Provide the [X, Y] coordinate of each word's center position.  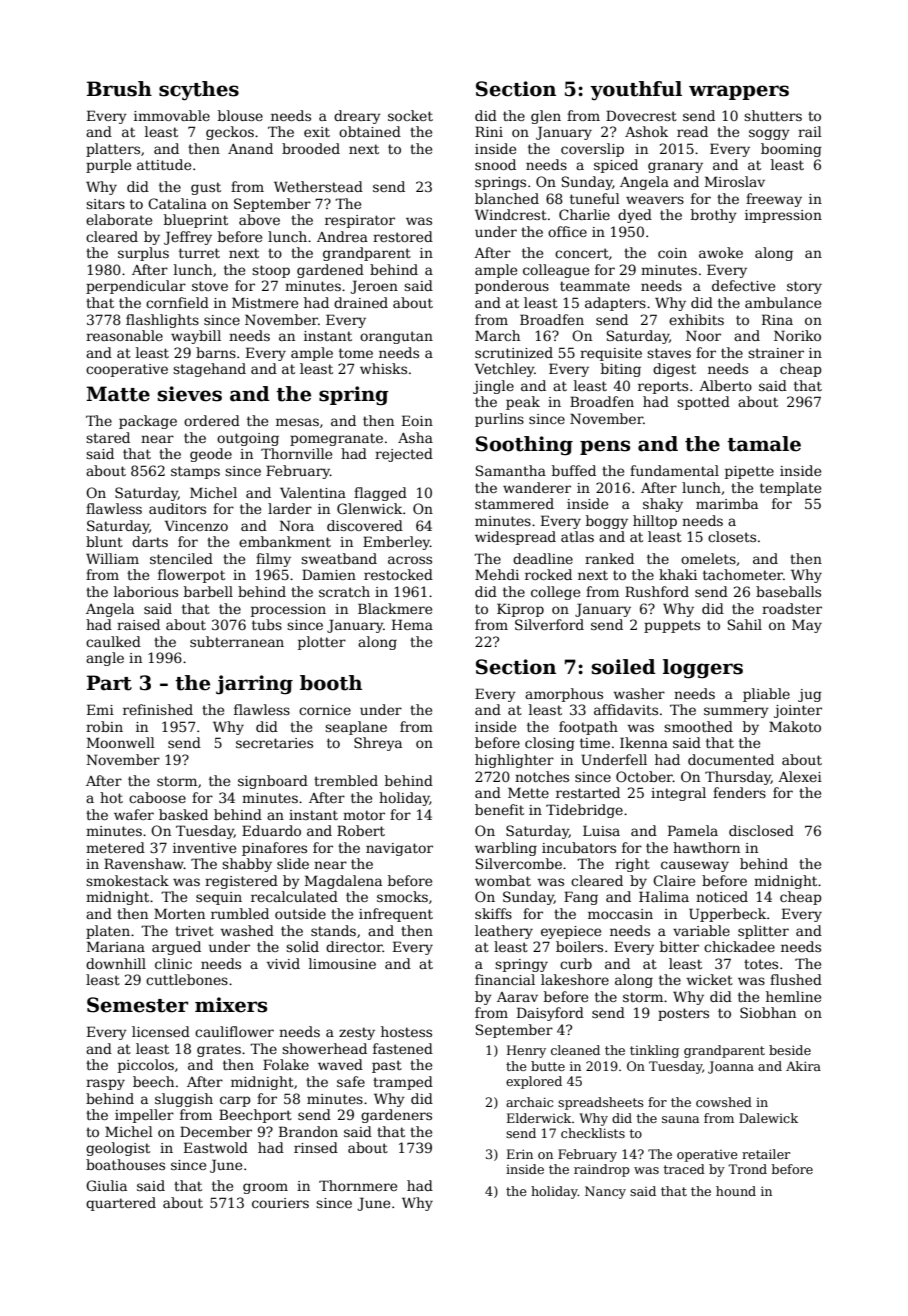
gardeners [396, 1116]
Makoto [795, 726]
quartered [121, 1204]
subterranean [237, 641]
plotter [322, 643]
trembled [346, 780]
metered [115, 847]
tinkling [654, 1051]
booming [791, 150]
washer [639, 693]
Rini [489, 131]
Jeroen [374, 287]
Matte [118, 394]
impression [783, 216]
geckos [230, 133]
